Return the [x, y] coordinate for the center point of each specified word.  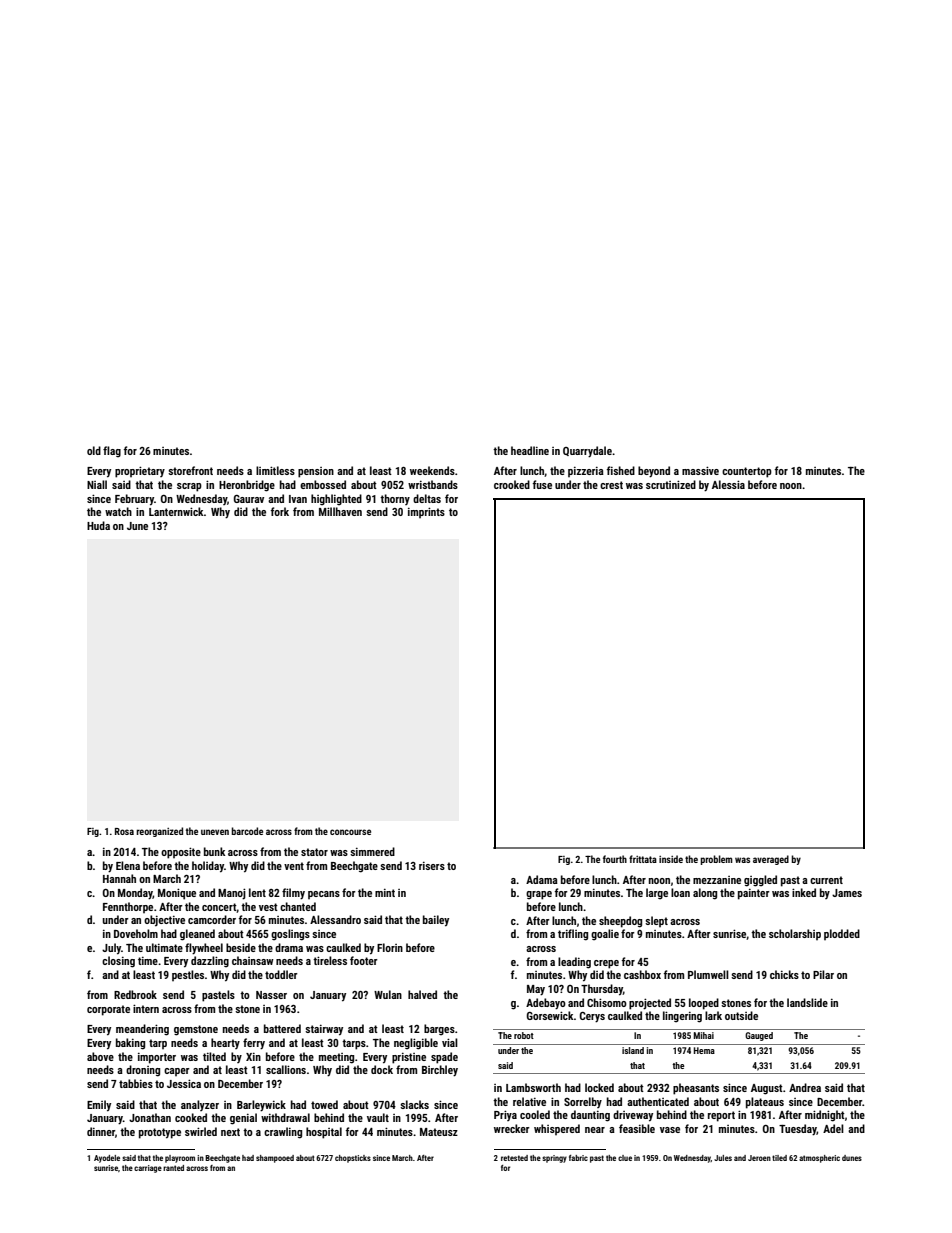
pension [316, 472]
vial [450, 1042]
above [100, 1056]
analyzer [200, 1105]
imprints [426, 512]
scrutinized [671, 484]
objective [164, 921]
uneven [215, 832]
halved [422, 994]
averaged [771, 860]
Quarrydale [587, 452]
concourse [350, 832]
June [137, 526]
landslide [807, 1002]
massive [700, 470]
